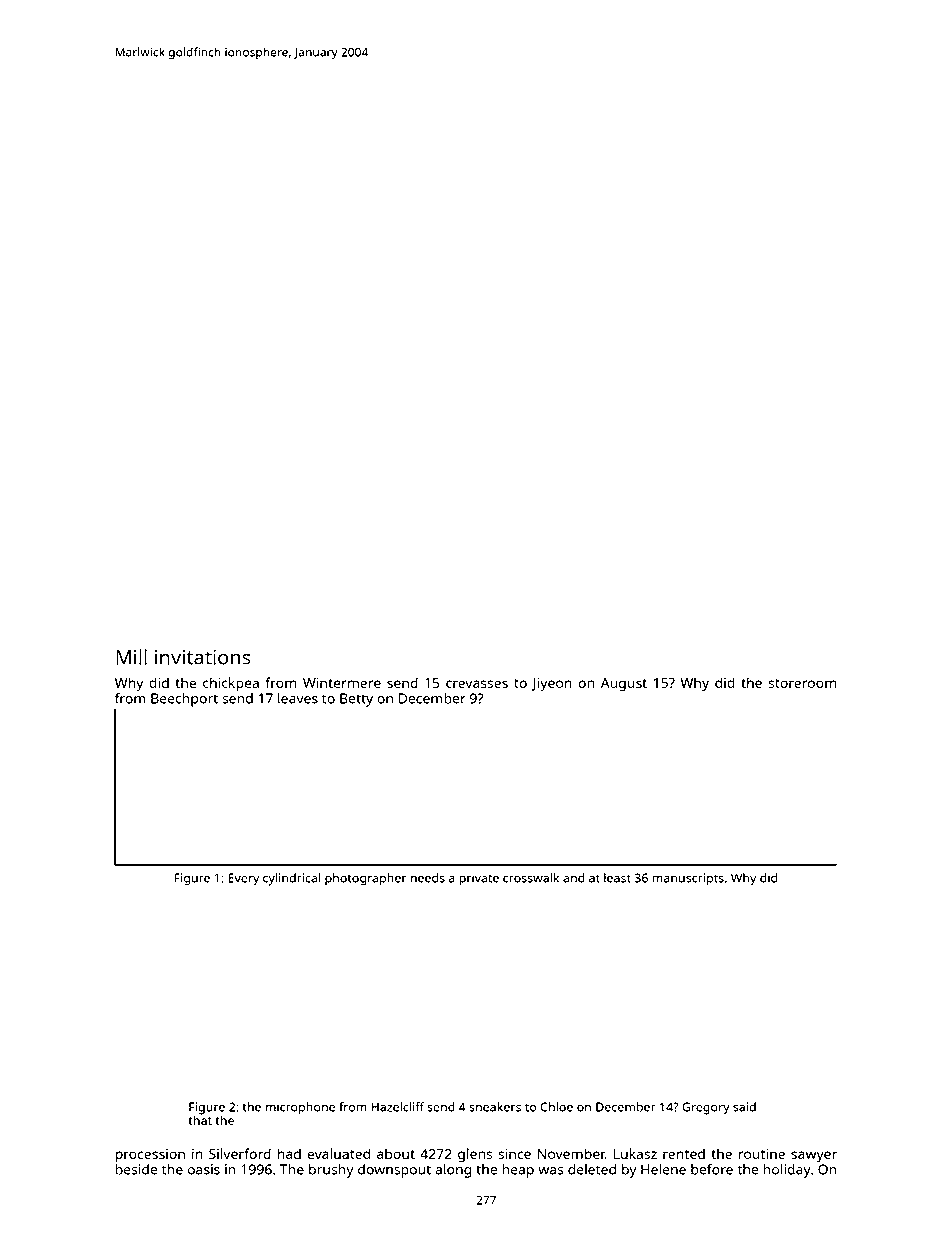  What do you see at coordinates (624, 685) in the document?
I see `August` at bounding box center [624, 685].
